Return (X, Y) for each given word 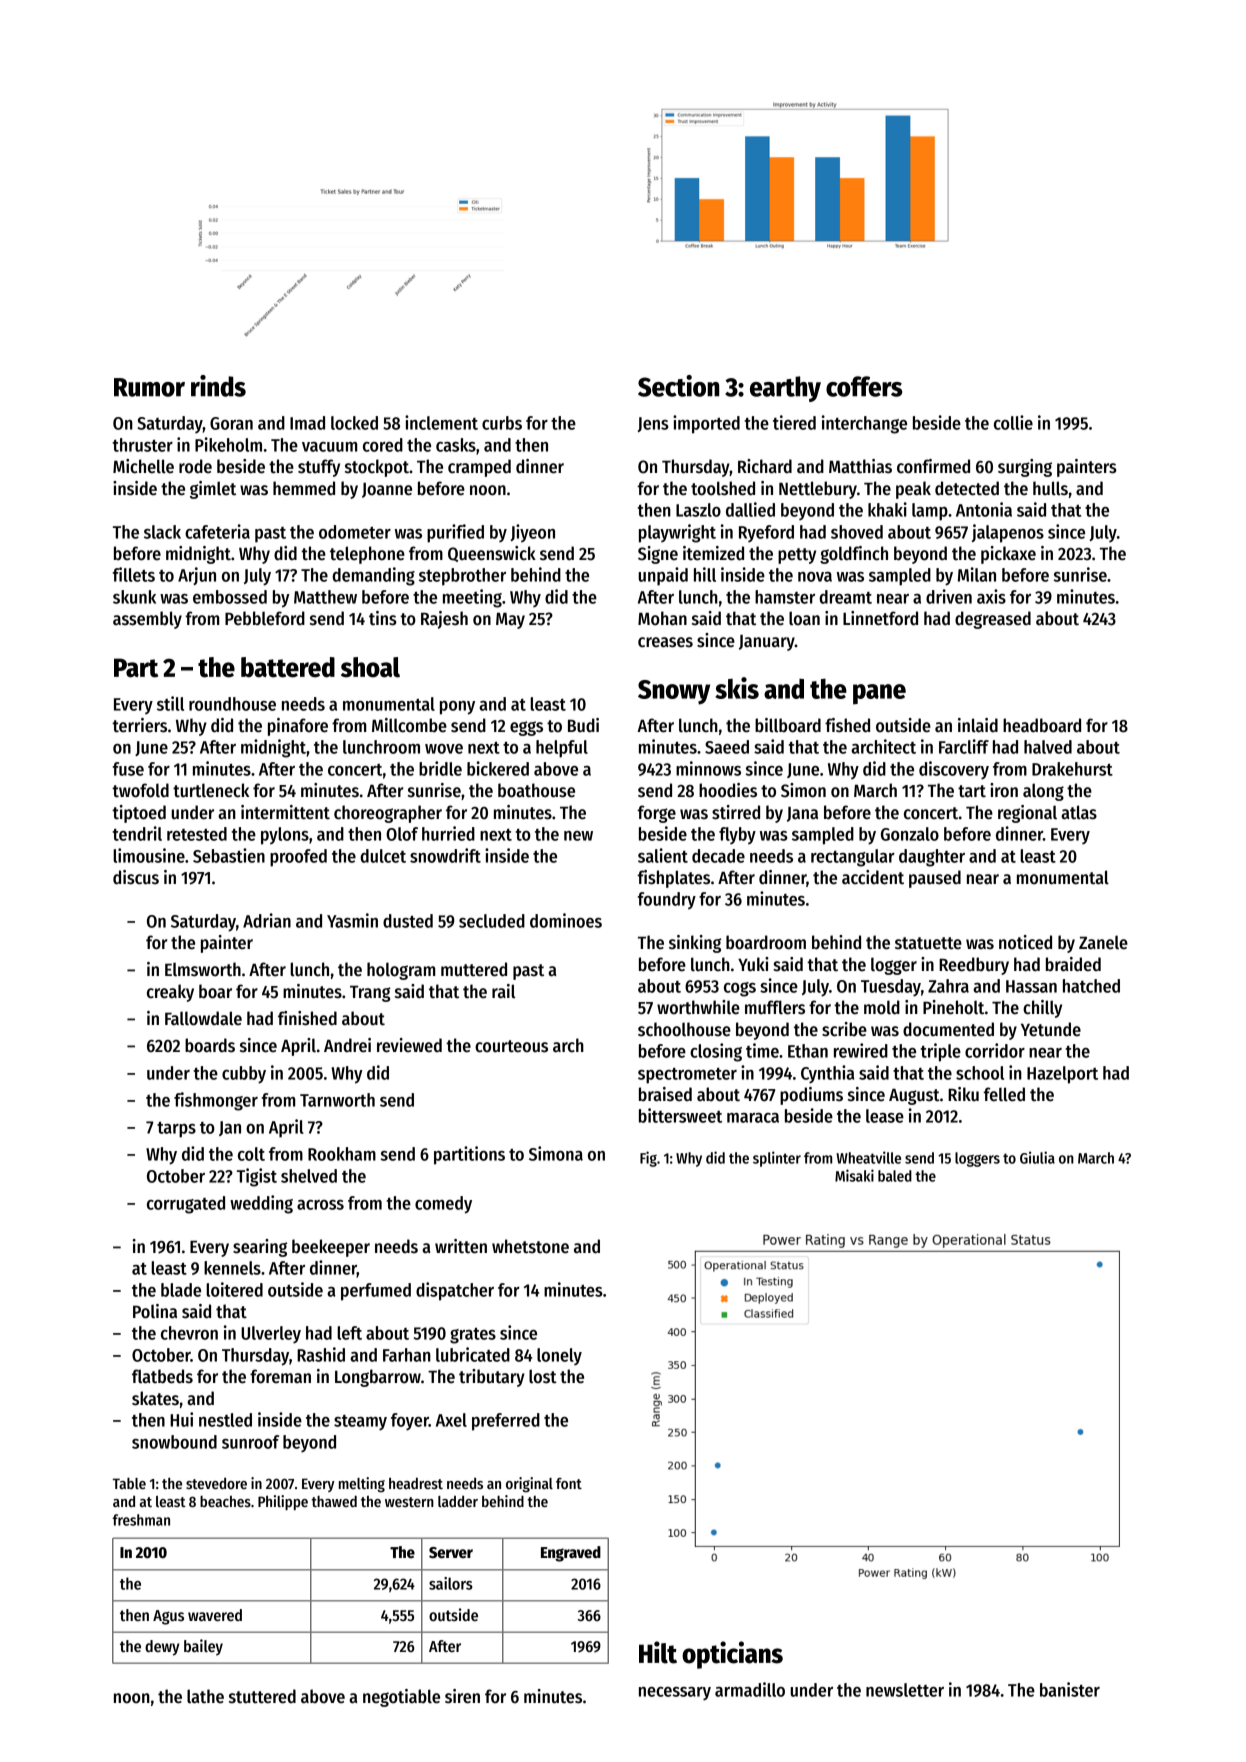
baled (895, 1176)
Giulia (1037, 1157)
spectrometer (687, 1076)
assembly (147, 620)
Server (451, 1552)
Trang (370, 994)
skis (737, 688)
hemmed (304, 488)
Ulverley (271, 1335)
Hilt (658, 1652)
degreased (993, 620)
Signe (658, 555)
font (569, 1483)
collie (1013, 422)
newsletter (905, 1690)
